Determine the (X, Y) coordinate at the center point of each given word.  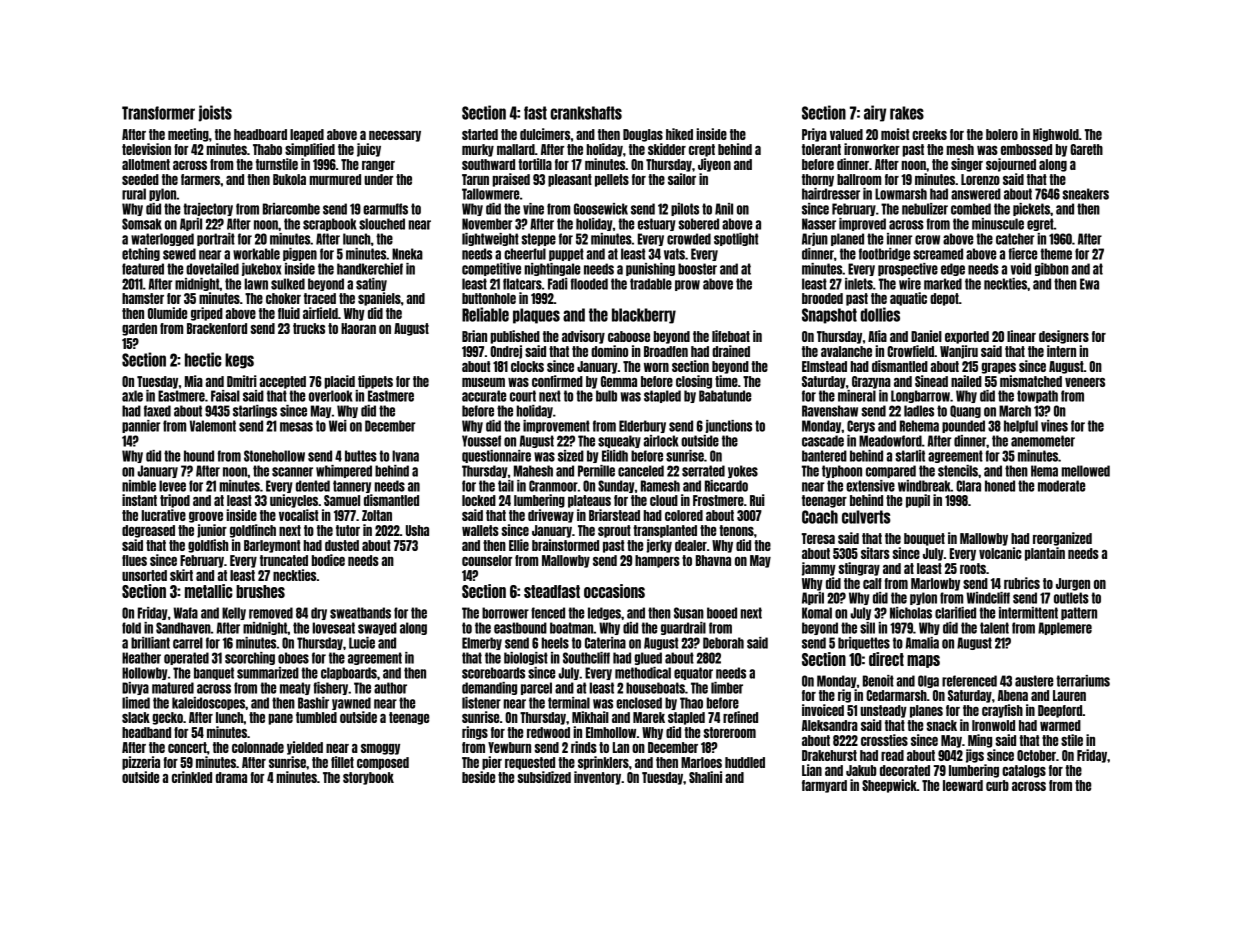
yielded (305, 748)
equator (693, 673)
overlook (331, 396)
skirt (181, 575)
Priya (814, 135)
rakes (907, 113)
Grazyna (871, 382)
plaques (536, 316)
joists (215, 113)
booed (722, 613)
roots (973, 568)
